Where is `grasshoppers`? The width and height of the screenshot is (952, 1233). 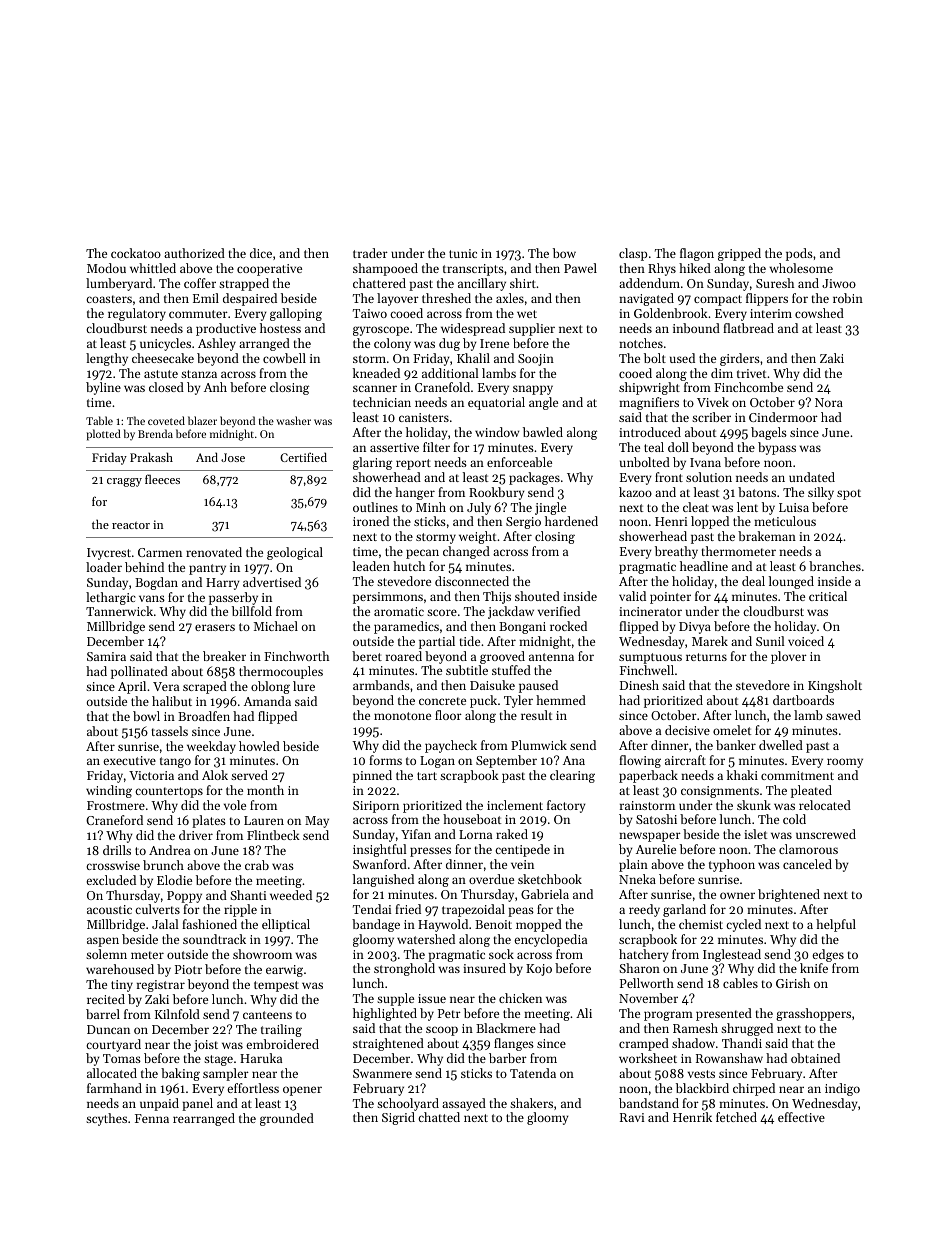 grasshoppers is located at coordinates (813, 1014).
